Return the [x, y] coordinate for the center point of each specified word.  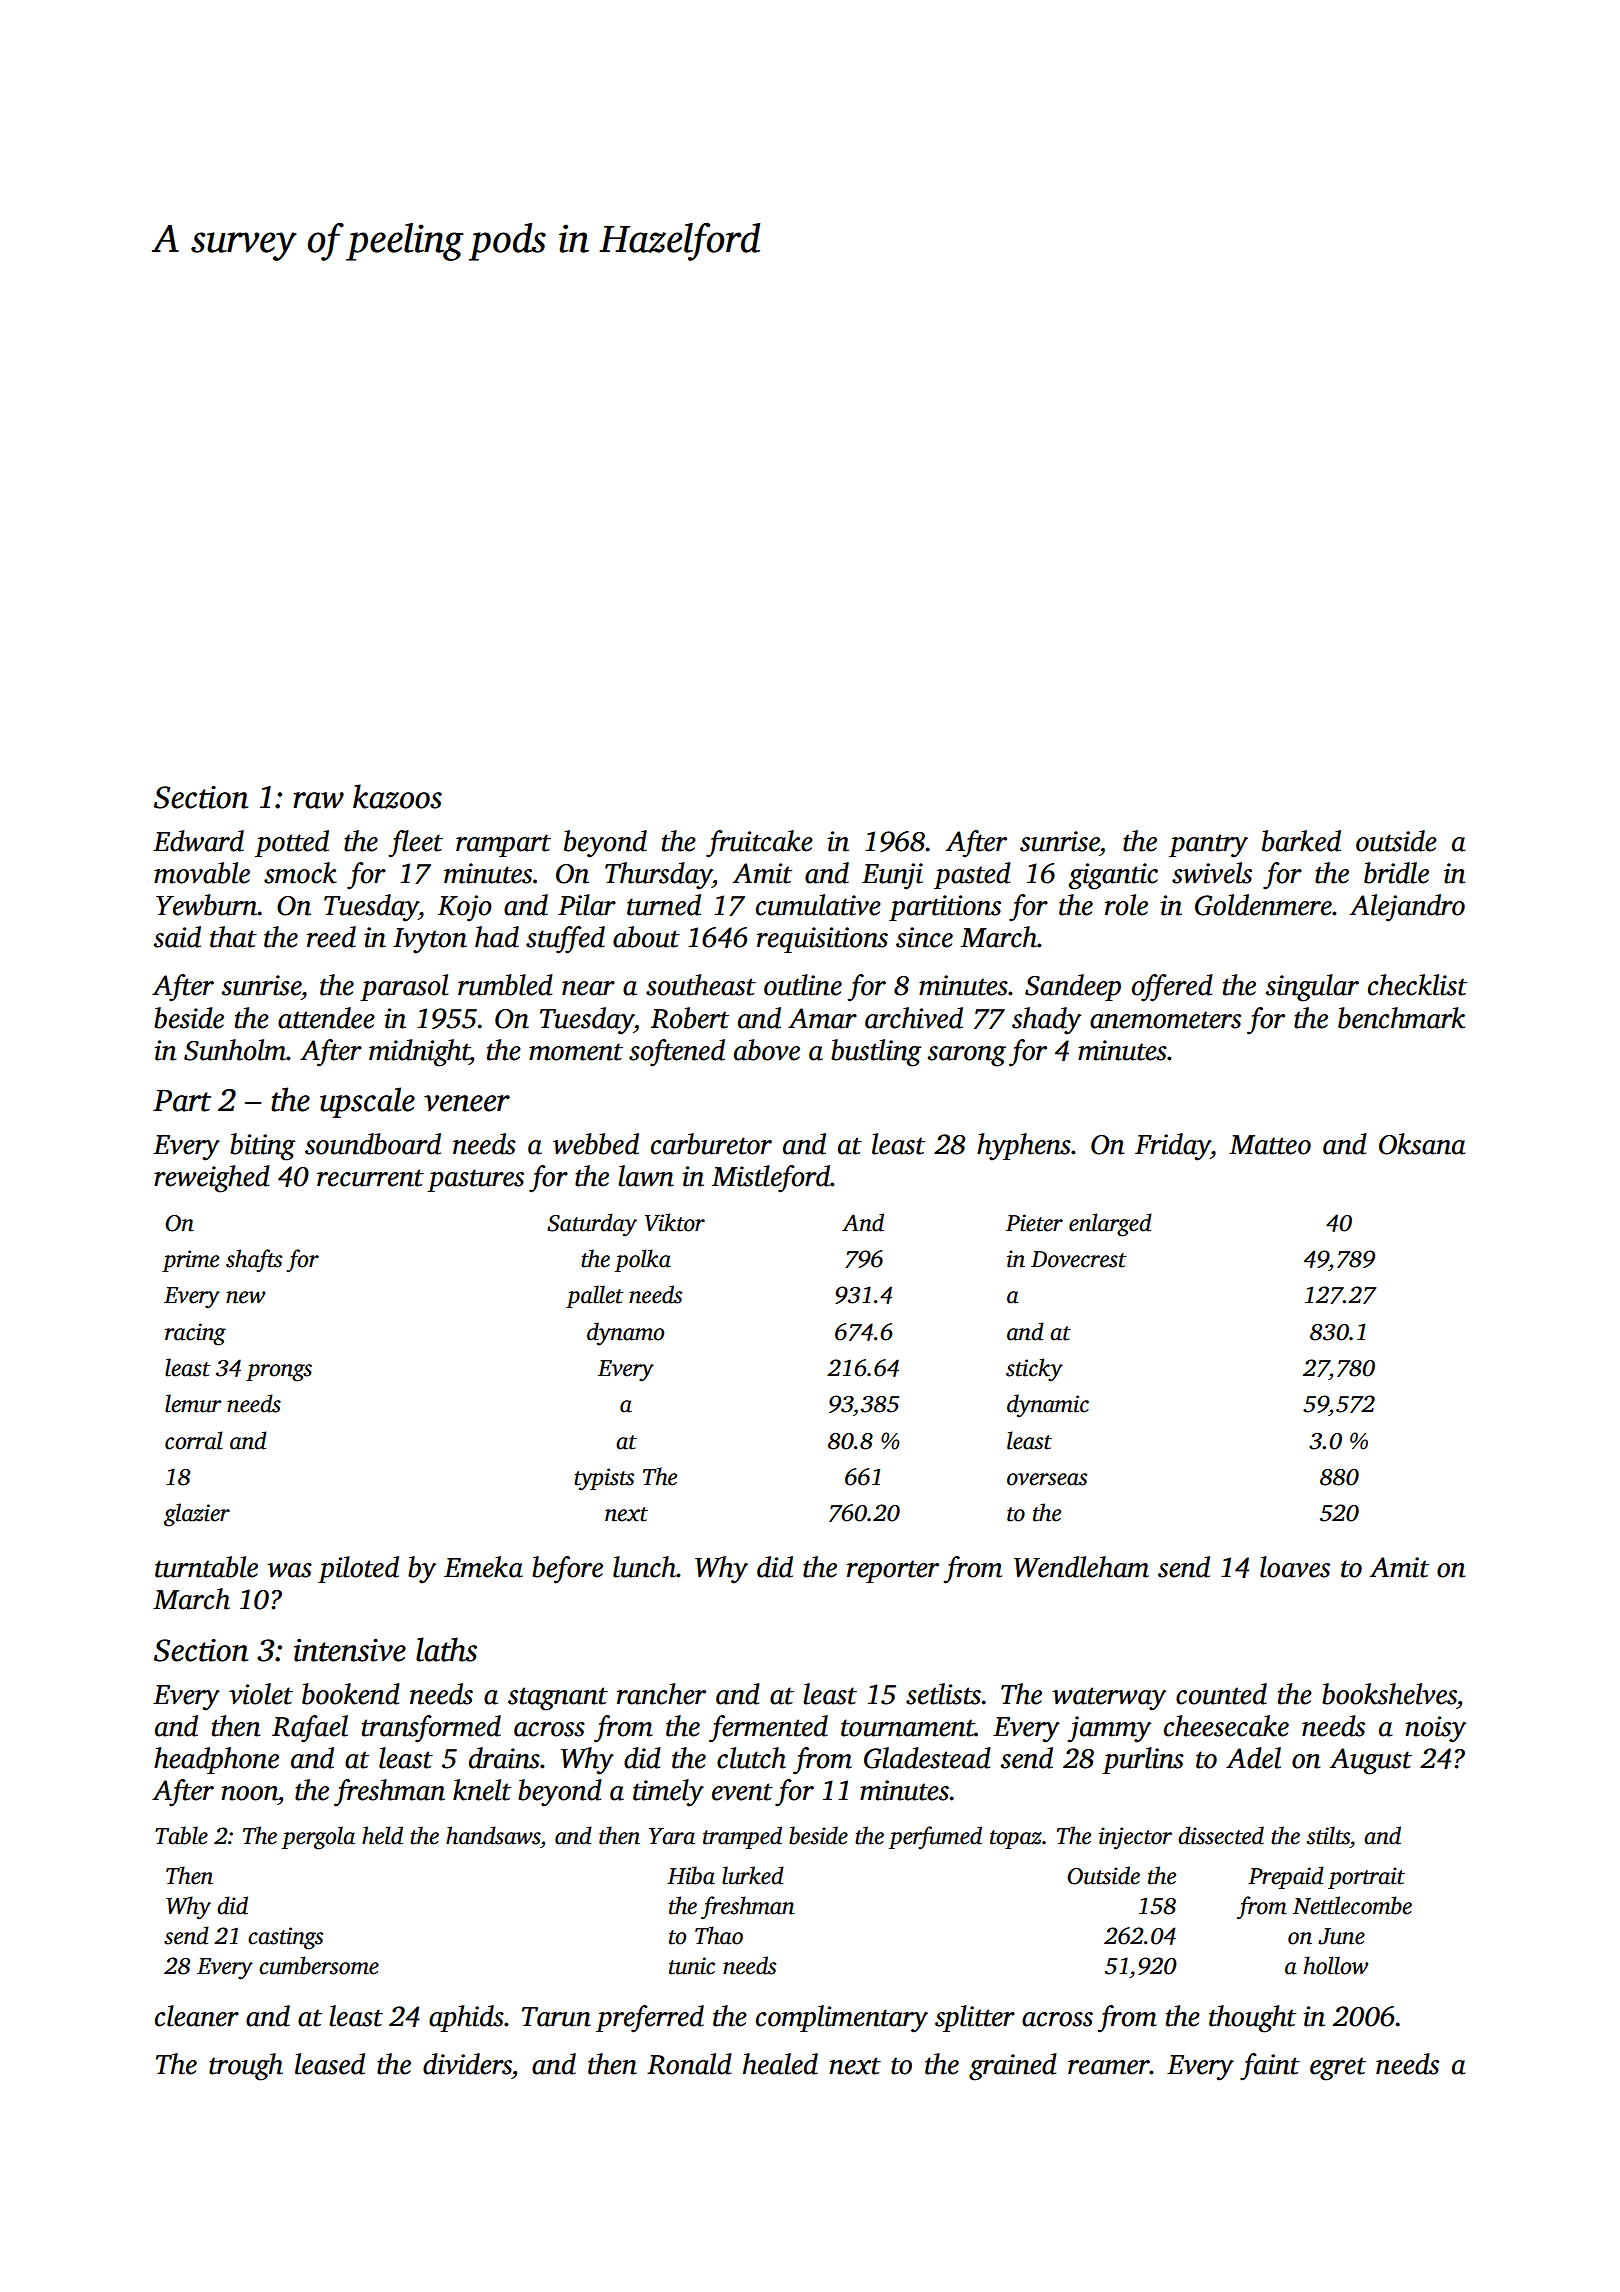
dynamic [1048, 1406]
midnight [419, 1053]
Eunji [892, 876]
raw [318, 800]
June [1341, 1936]
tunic [692, 1966]
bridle [1396, 873]
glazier [197, 1515]
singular [1312, 988]
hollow [1336, 1965]
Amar [822, 1018]
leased [330, 2064]
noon [249, 1793]
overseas [1047, 1479]
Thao [719, 1935]
